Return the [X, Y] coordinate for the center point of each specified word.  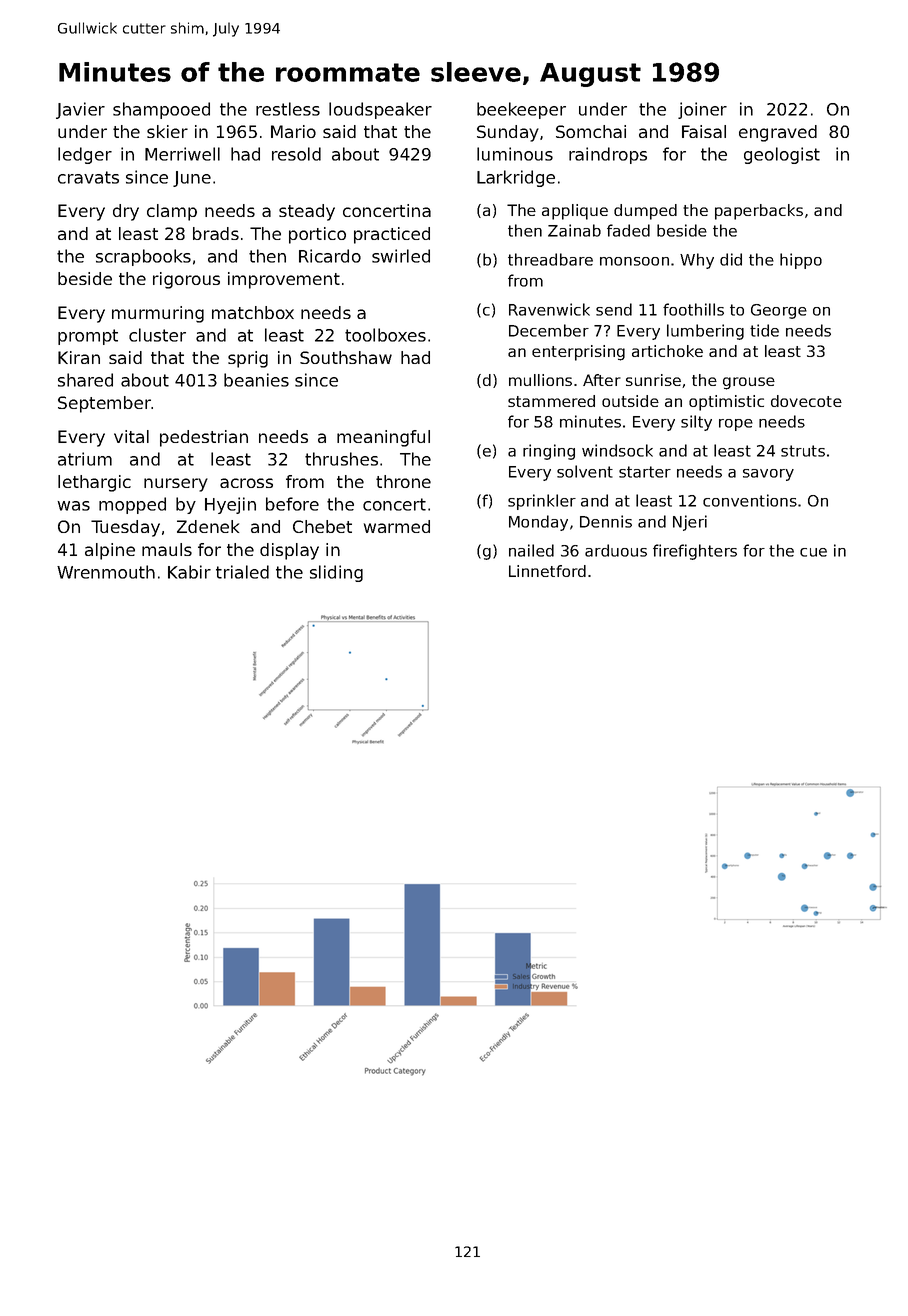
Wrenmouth [106, 572]
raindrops [608, 155]
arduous [616, 550]
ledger [85, 155]
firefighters [695, 552]
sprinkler [542, 502]
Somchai [591, 131]
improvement [284, 280]
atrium [85, 459]
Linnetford [547, 571]
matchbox [253, 312]
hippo [801, 261]
